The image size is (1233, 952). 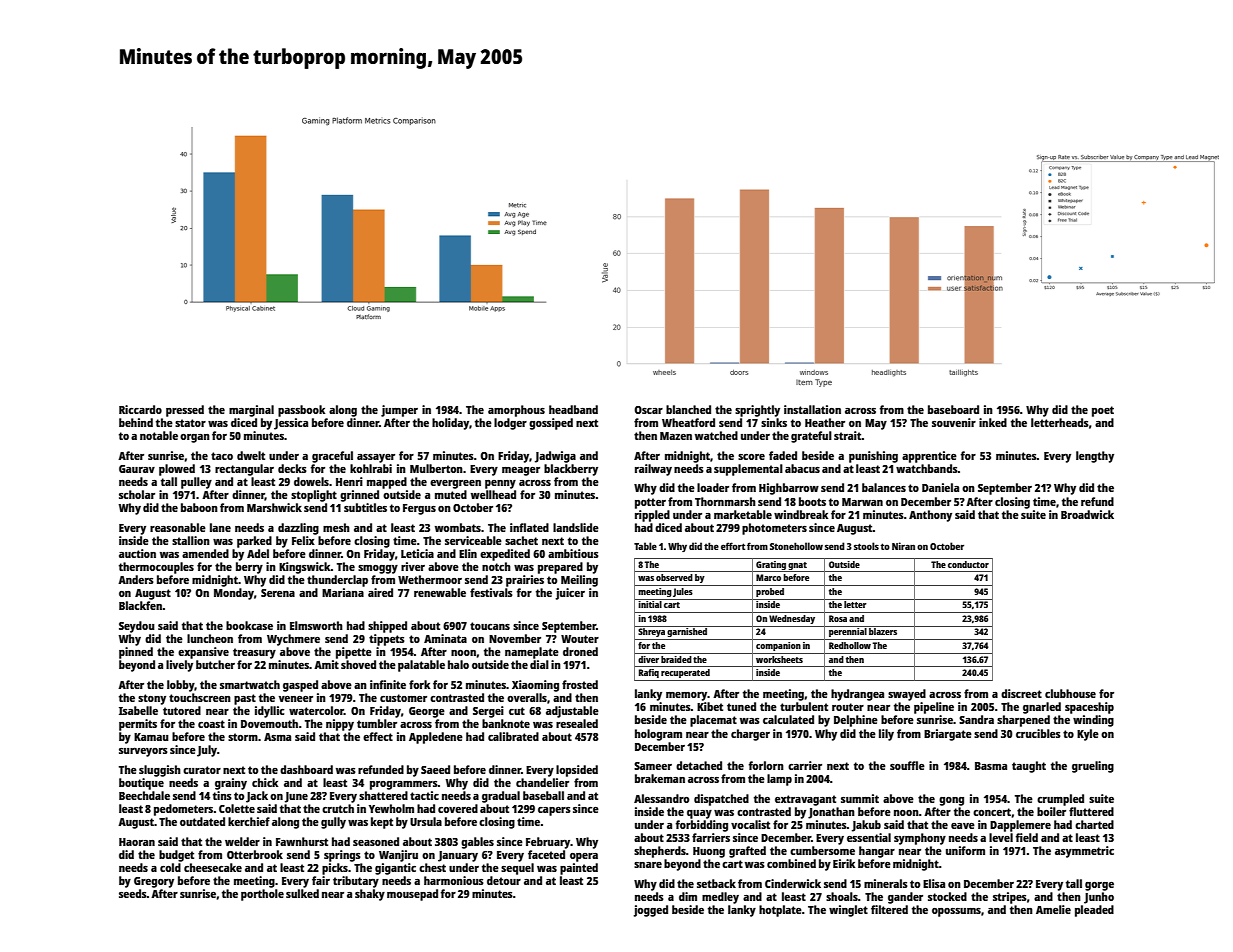 I want to click on pinned, so click(x=136, y=653).
